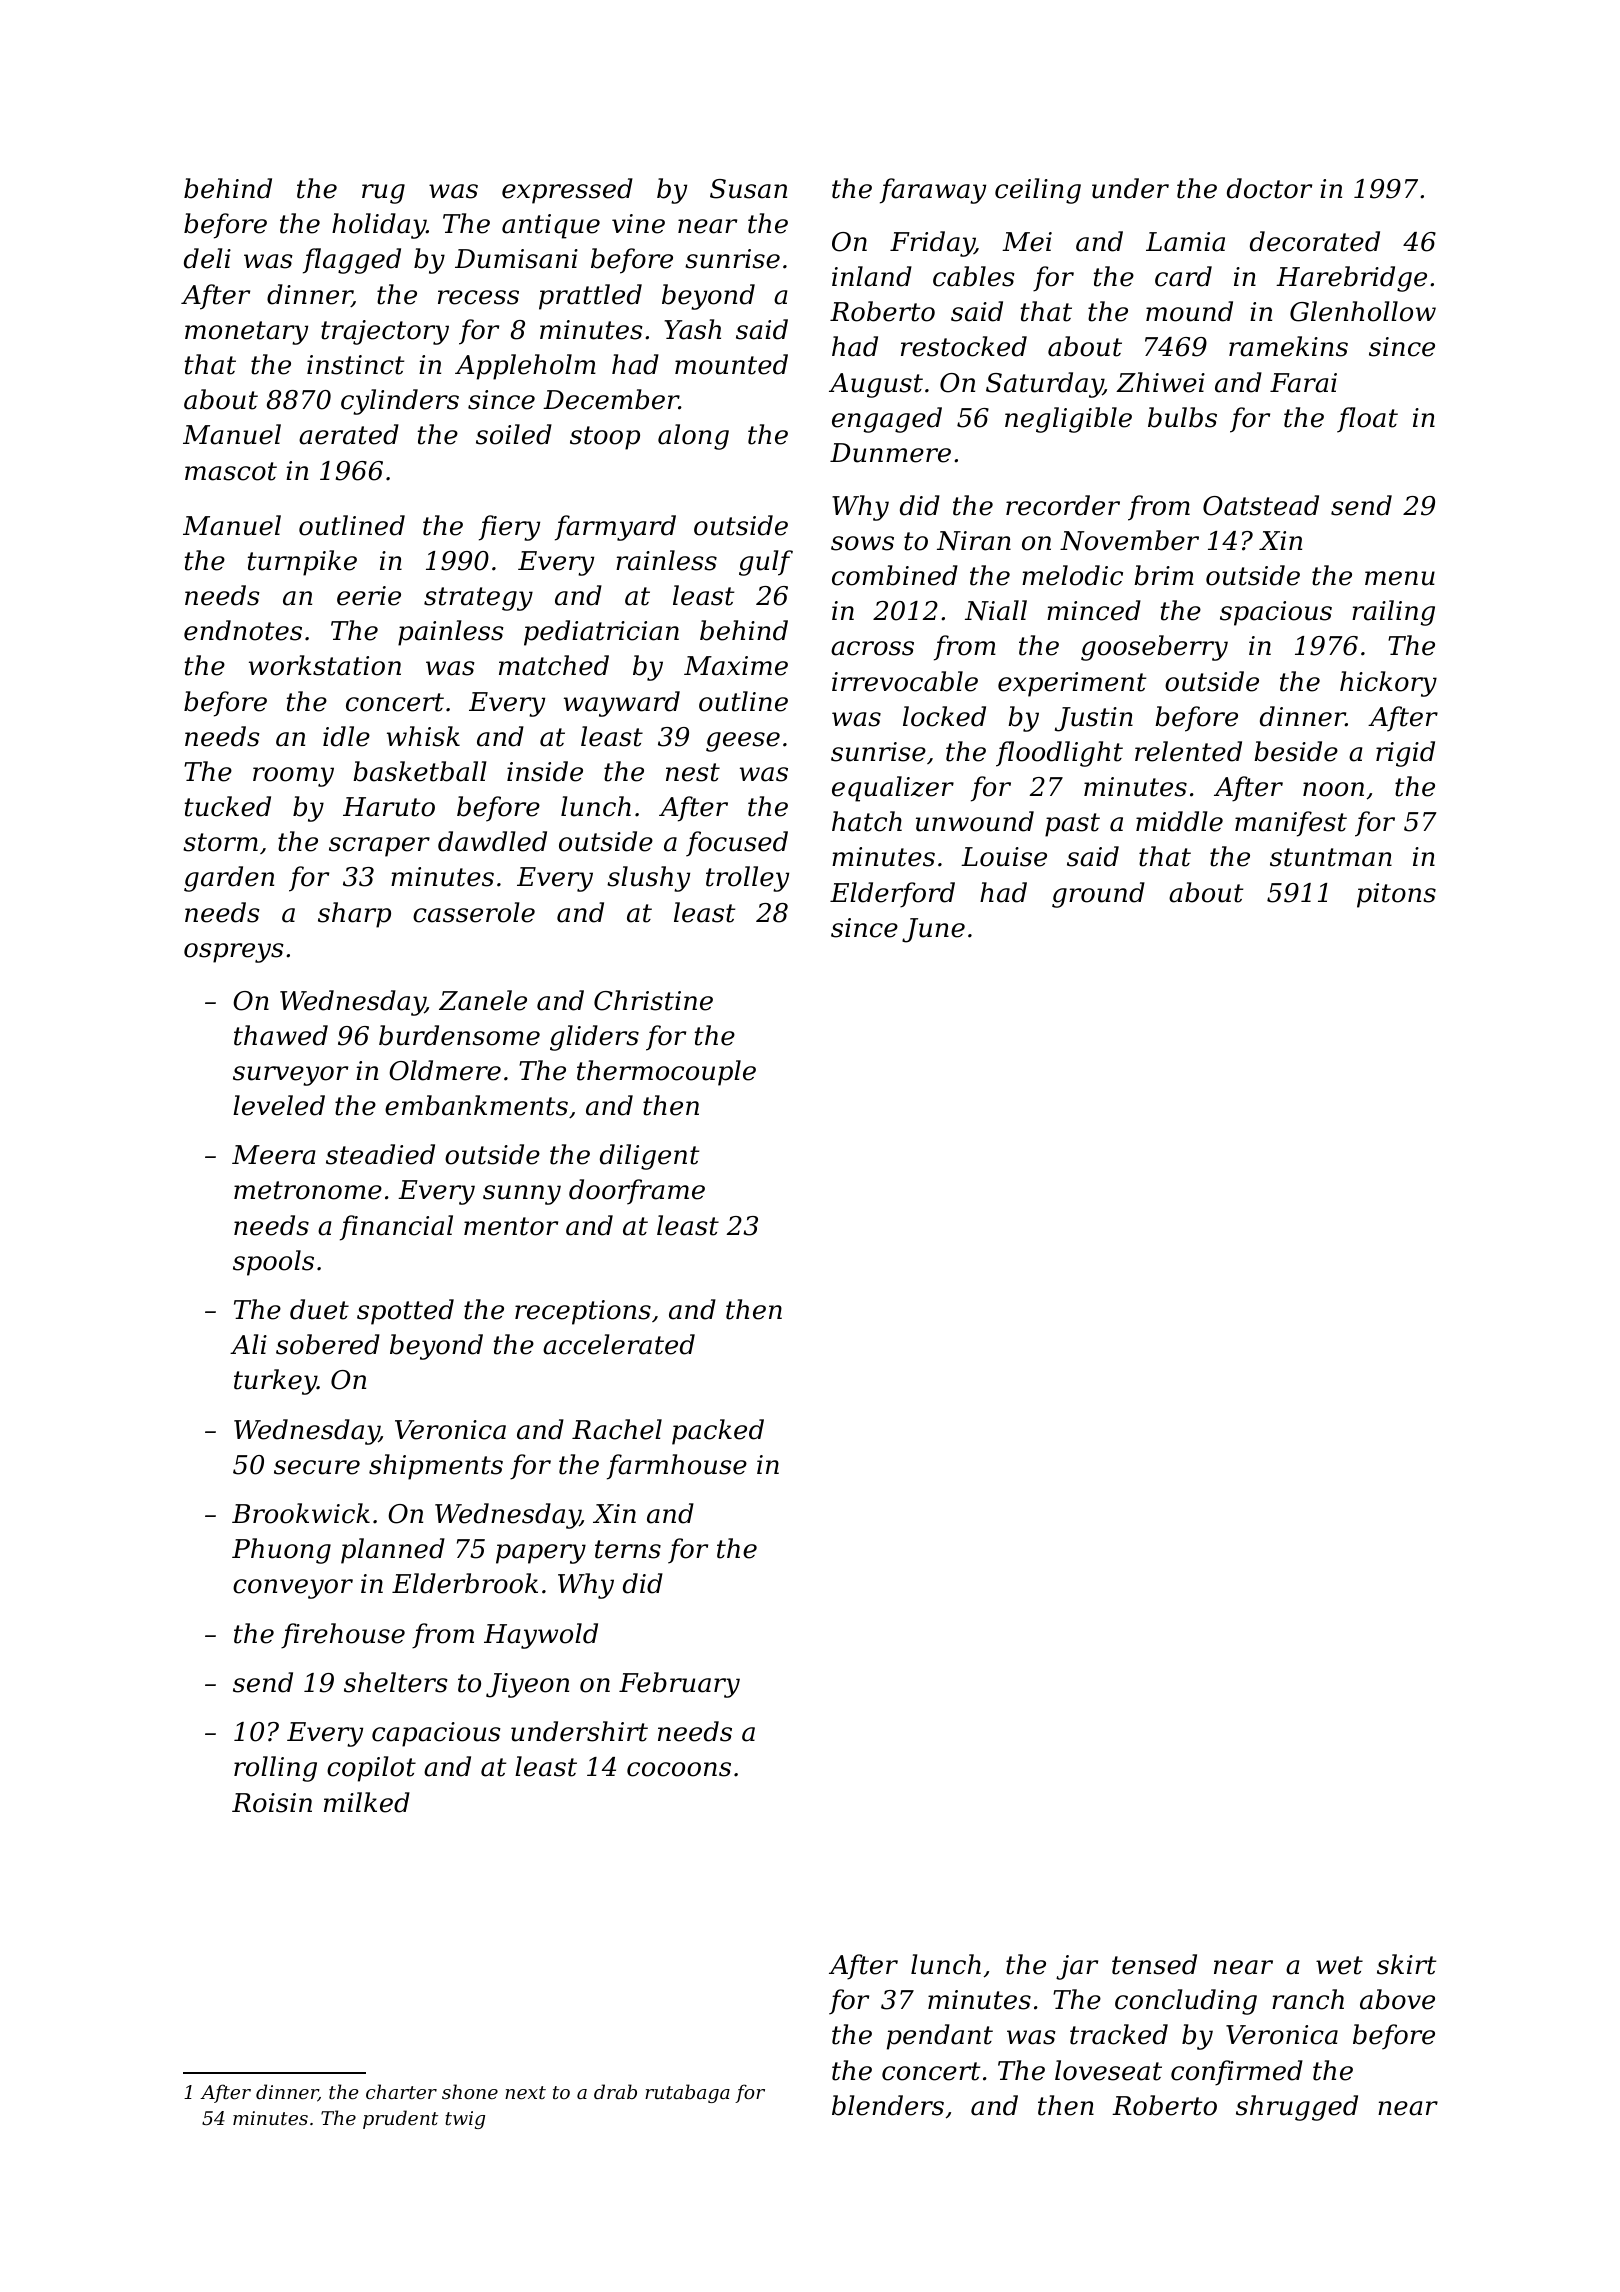 This screenshot has height=2292, width=1620. What do you see at coordinates (401, 2091) in the screenshot?
I see `charter` at bounding box center [401, 2091].
